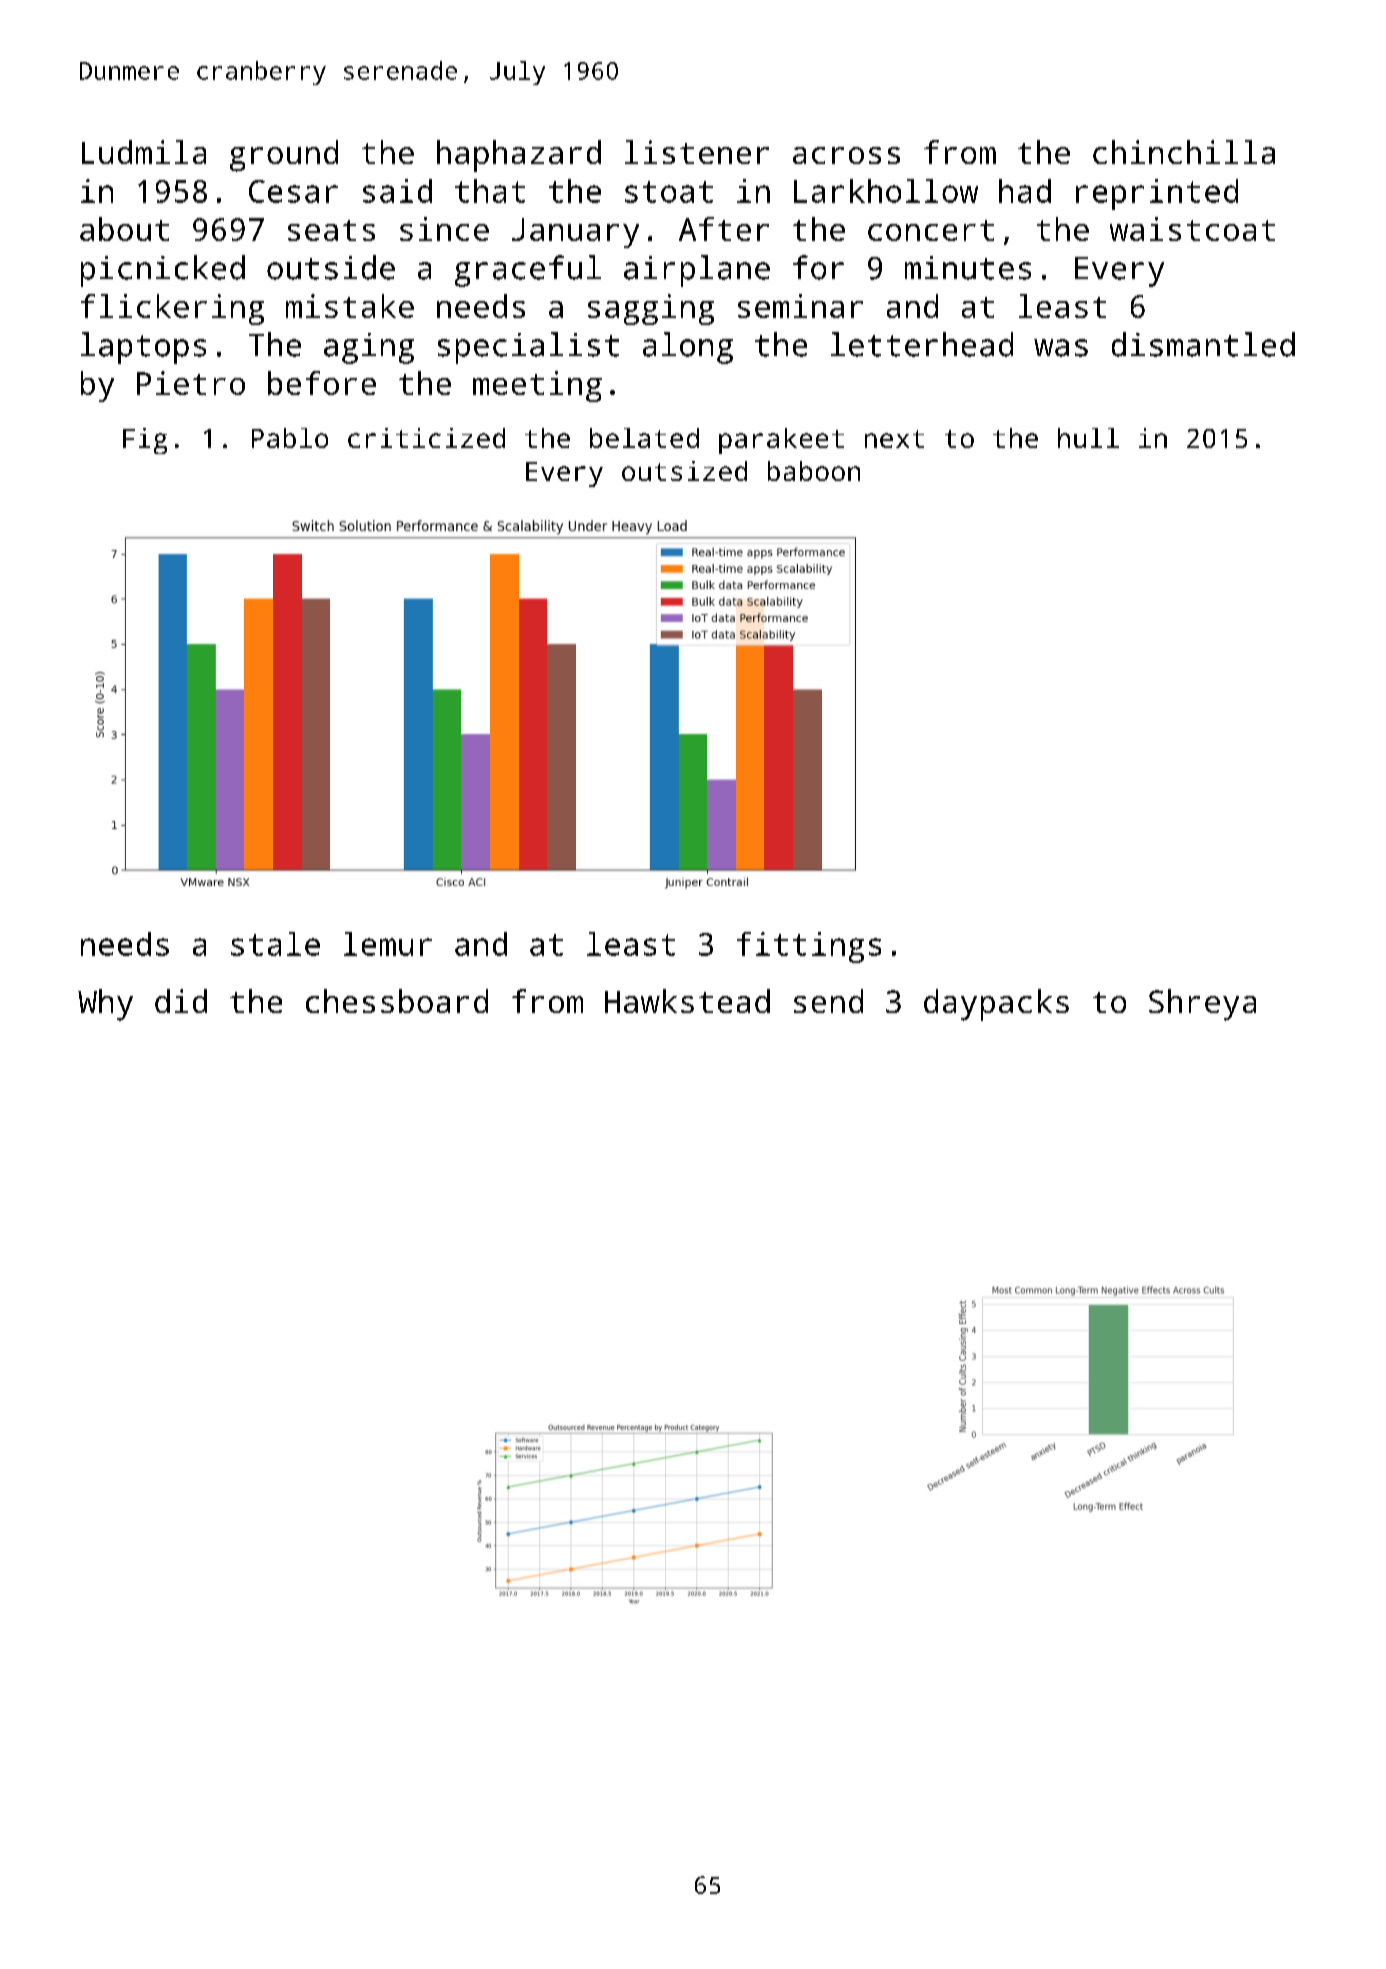 The image size is (1386, 1969). Describe the element at coordinates (388, 944) in the screenshot. I see `lemur` at that location.
